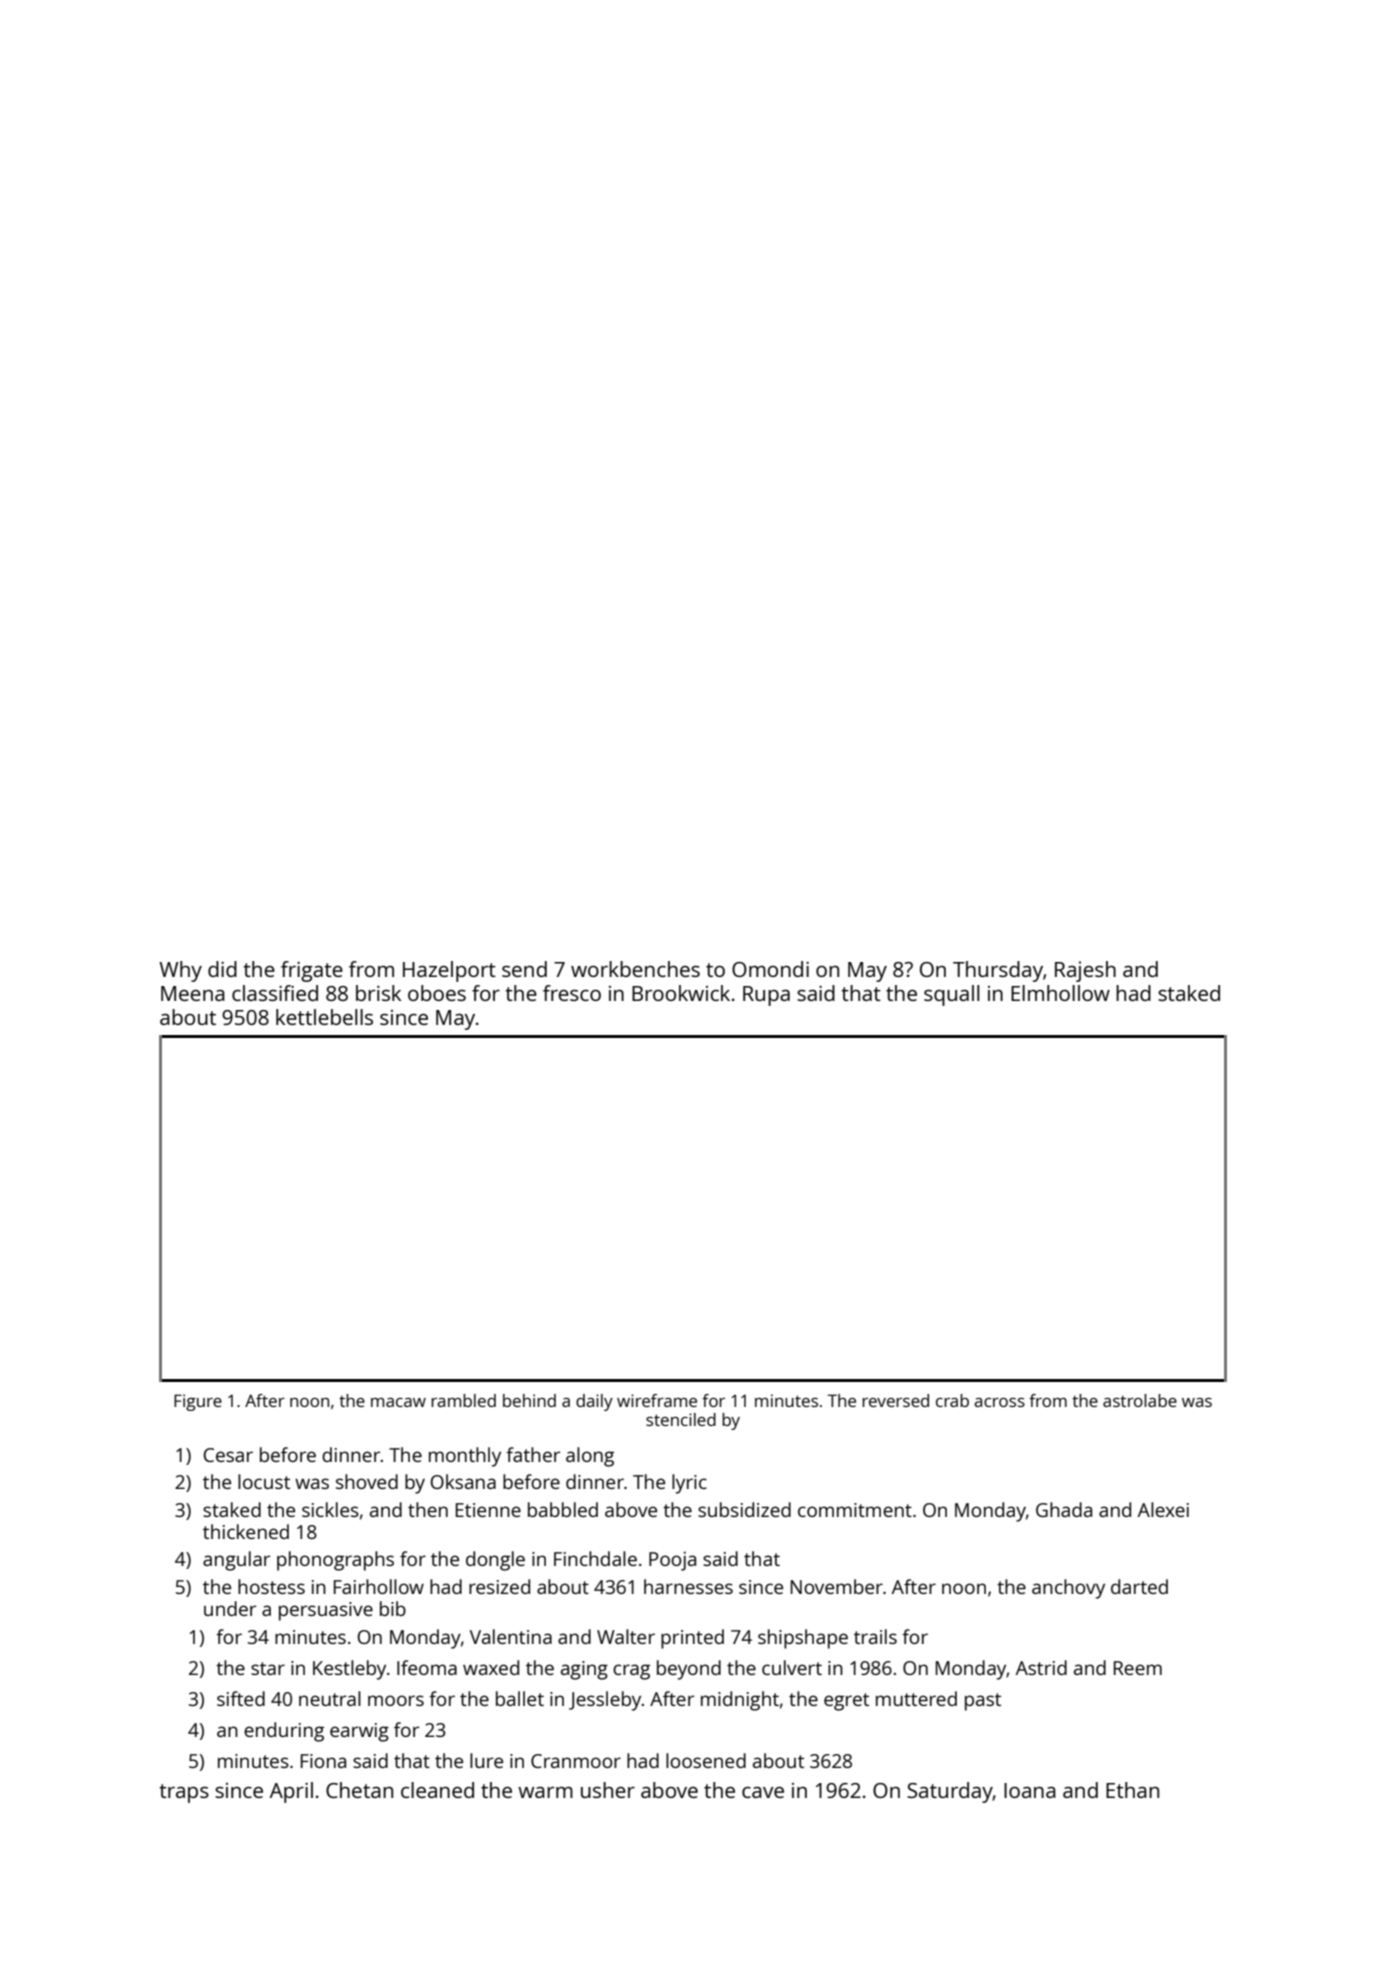 The height and width of the screenshot is (1969, 1386). What do you see at coordinates (1140, 1400) in the screenshot?
I see `astrolabe` at bounding box center [1140, 1400].
